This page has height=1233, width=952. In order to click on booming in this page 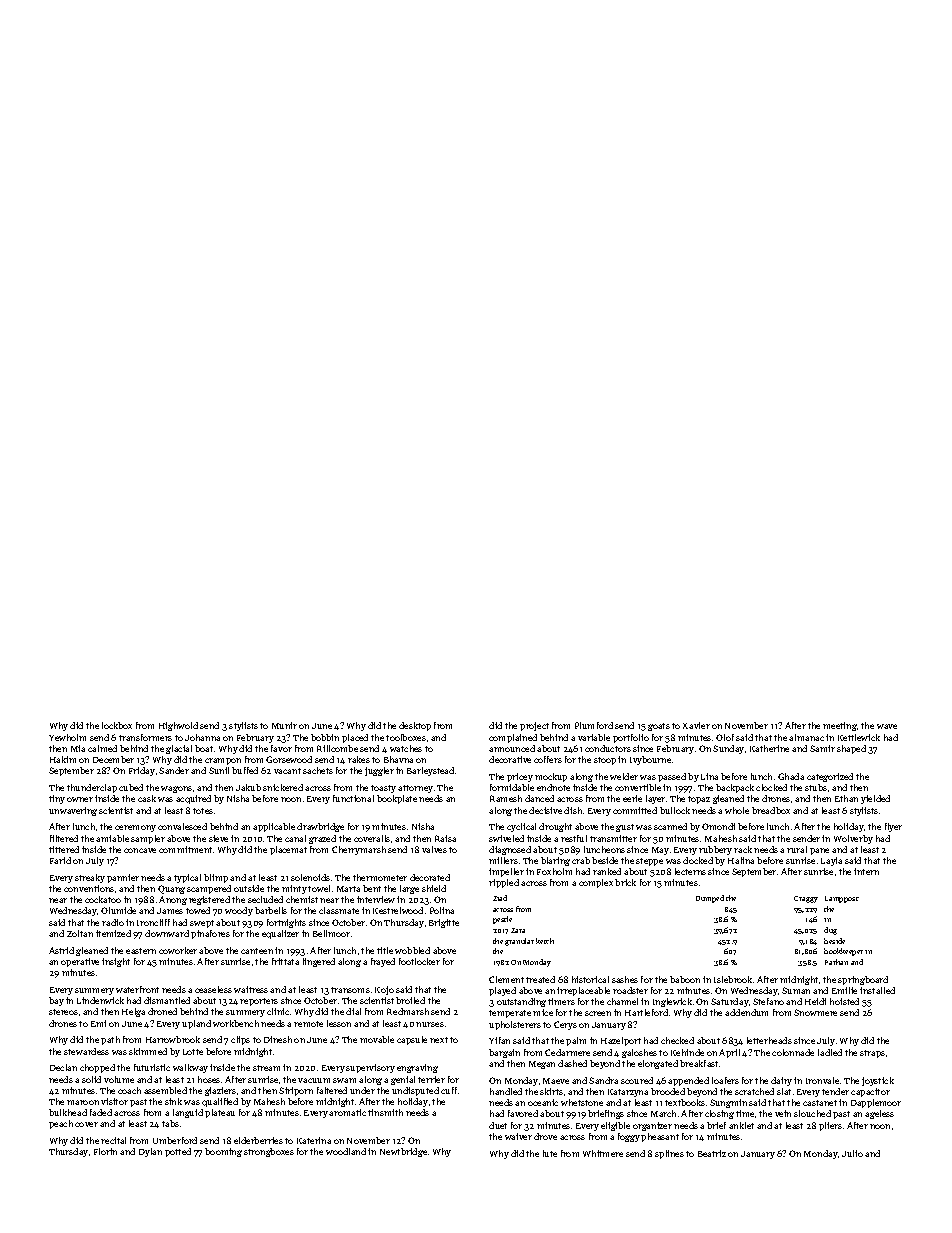, I will do `click(223, 1152)`.
